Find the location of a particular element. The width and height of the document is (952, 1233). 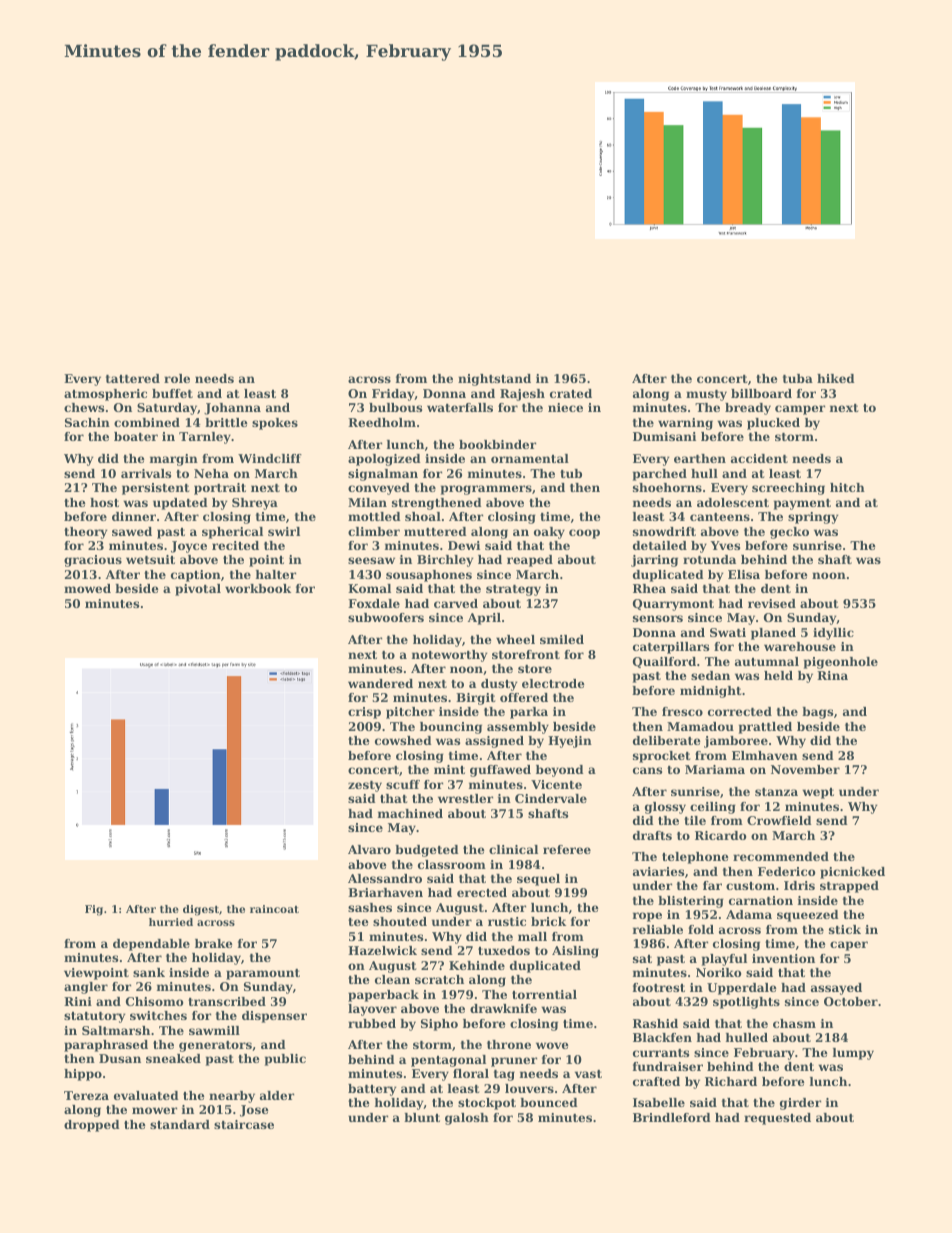

dependable is located at coordinates (151, 945).
